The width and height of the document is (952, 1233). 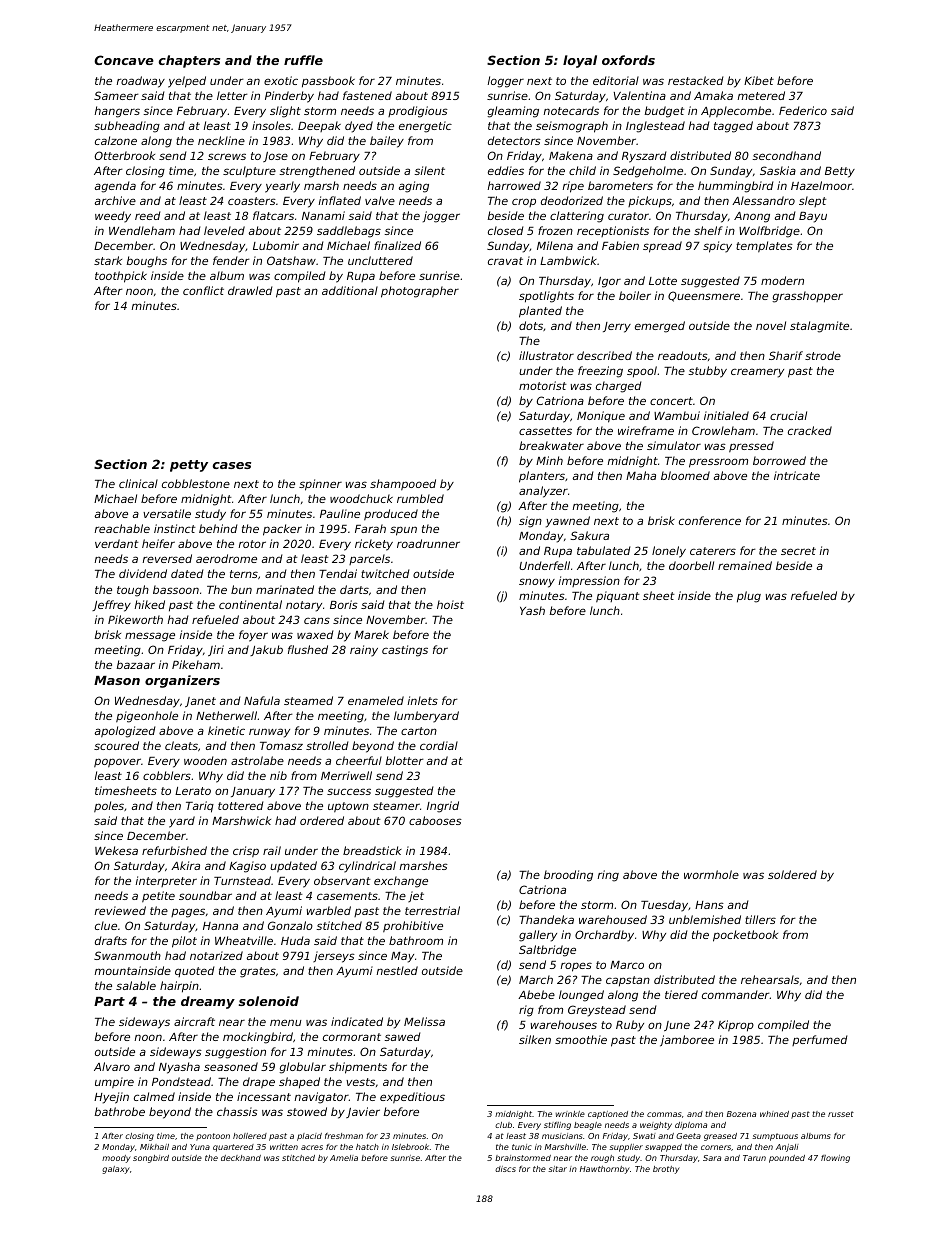 I want to click on Federico, so click(x=803, y=110).
